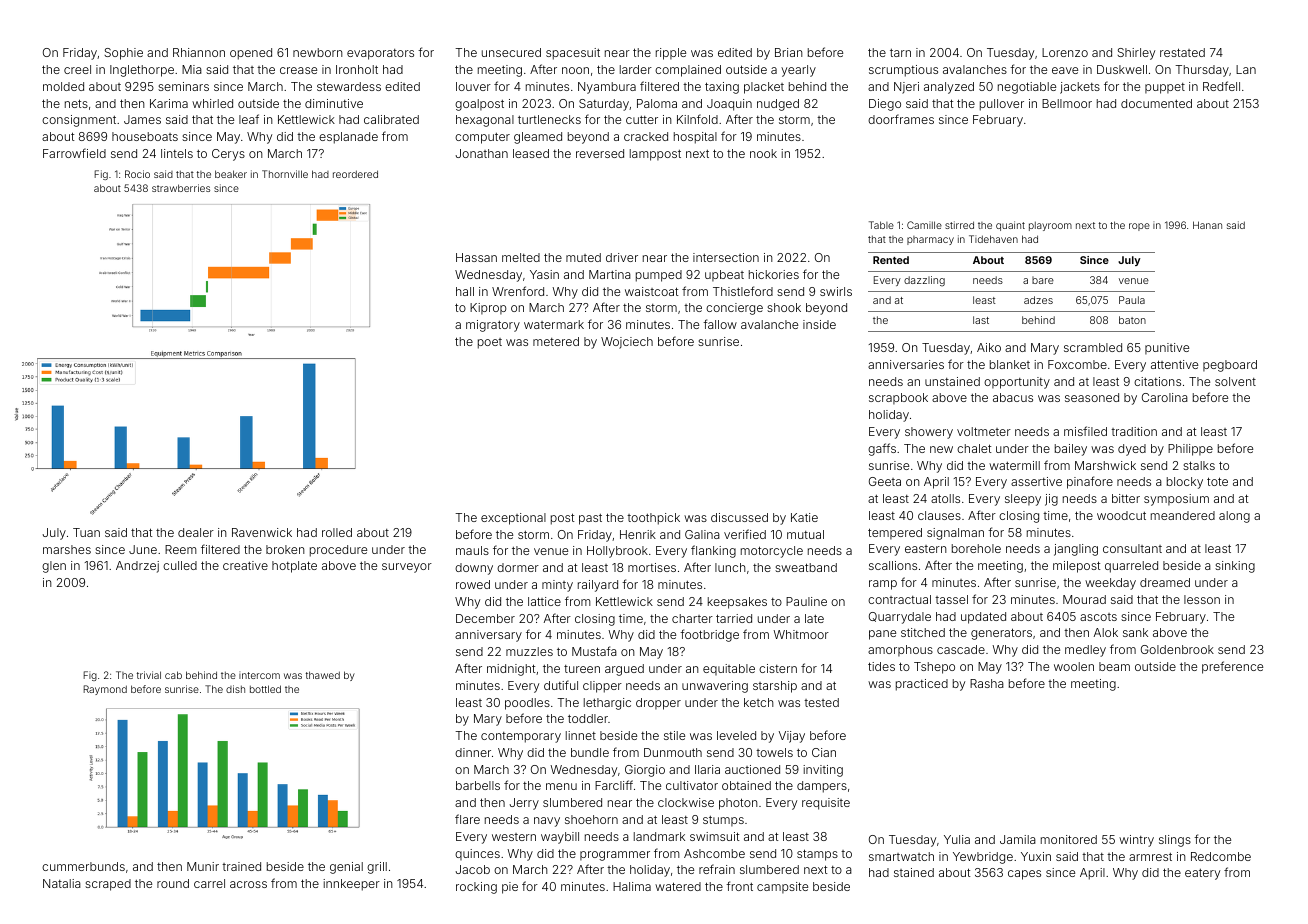 The width and height of the screenshot is (1308, 924). I want to click on Katie, so click(804, 517).
